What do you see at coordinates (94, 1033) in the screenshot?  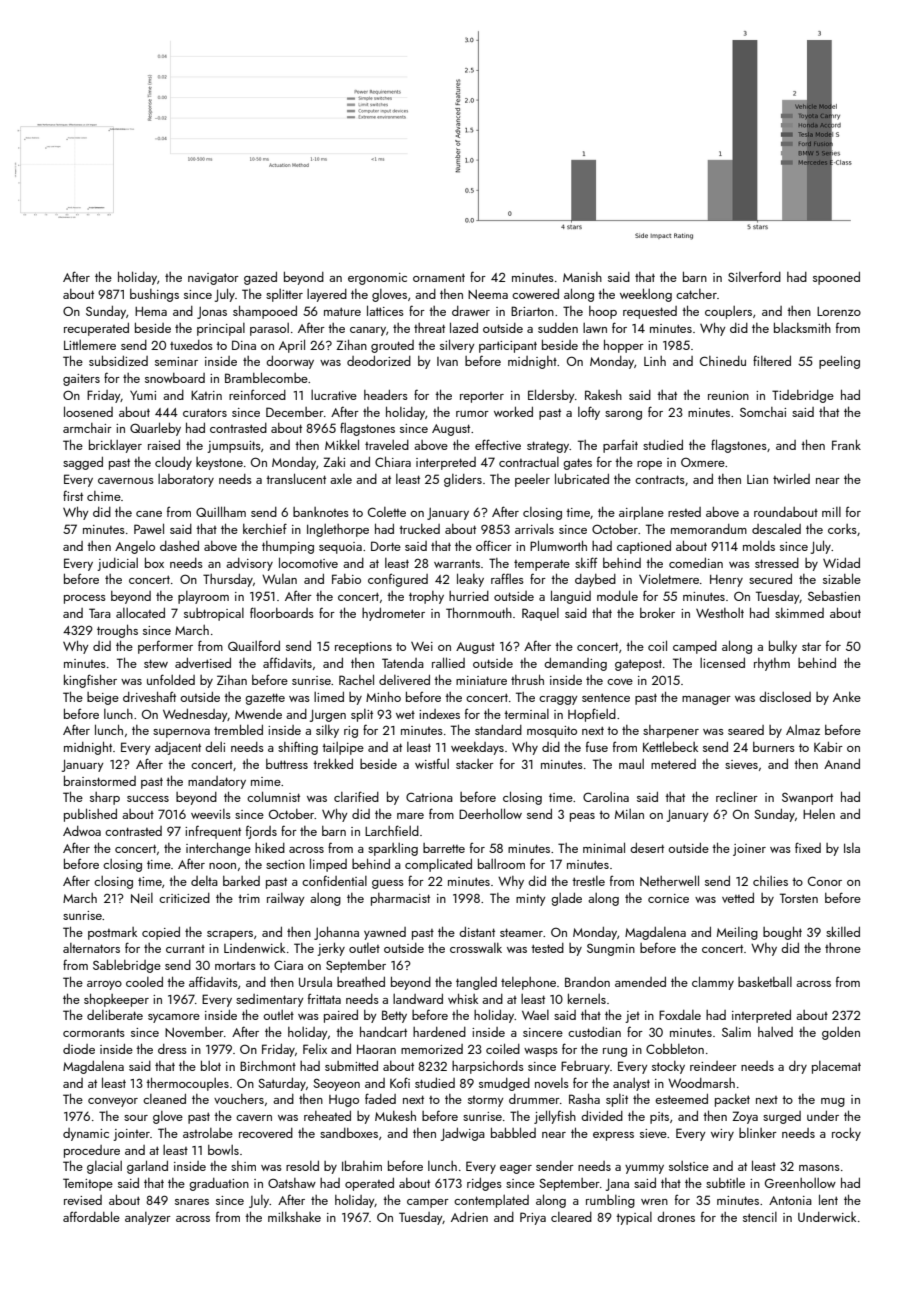 I see `cormorants` at bounding box center [94, 1033].
